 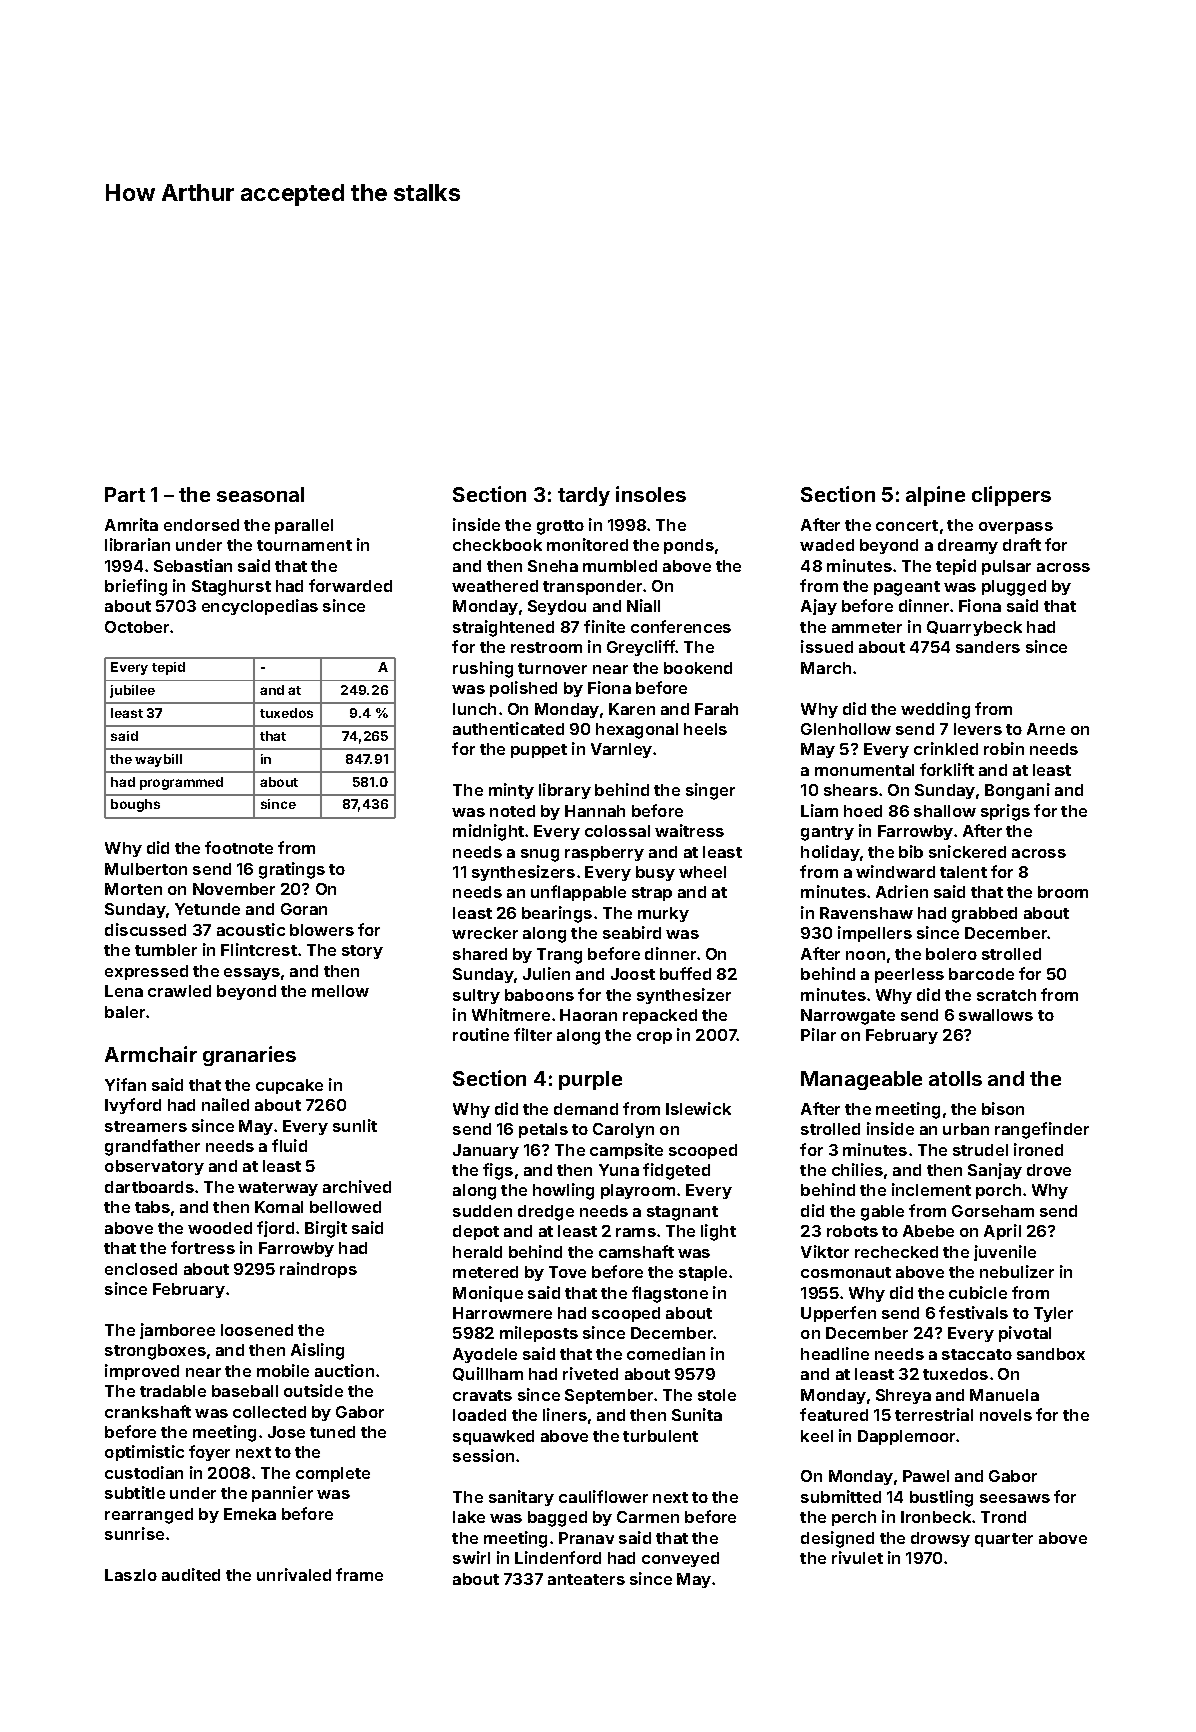 What do you see at coordinates (260, 494) in the document?
I see `seasonal` at bounding box center [260, 494].
